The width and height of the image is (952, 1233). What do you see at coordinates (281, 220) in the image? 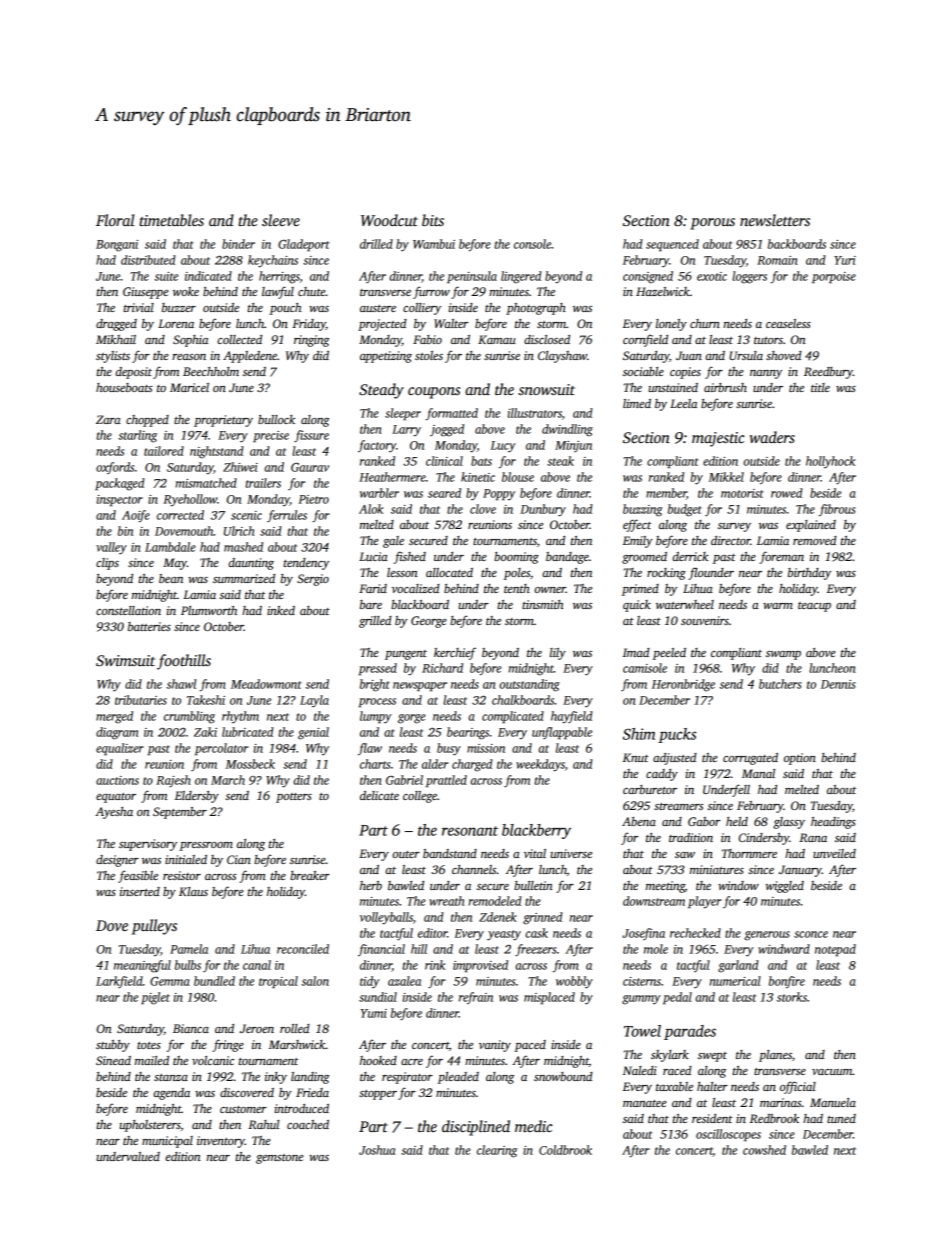
I see `sleeve` at bounding box center [281, 220].
